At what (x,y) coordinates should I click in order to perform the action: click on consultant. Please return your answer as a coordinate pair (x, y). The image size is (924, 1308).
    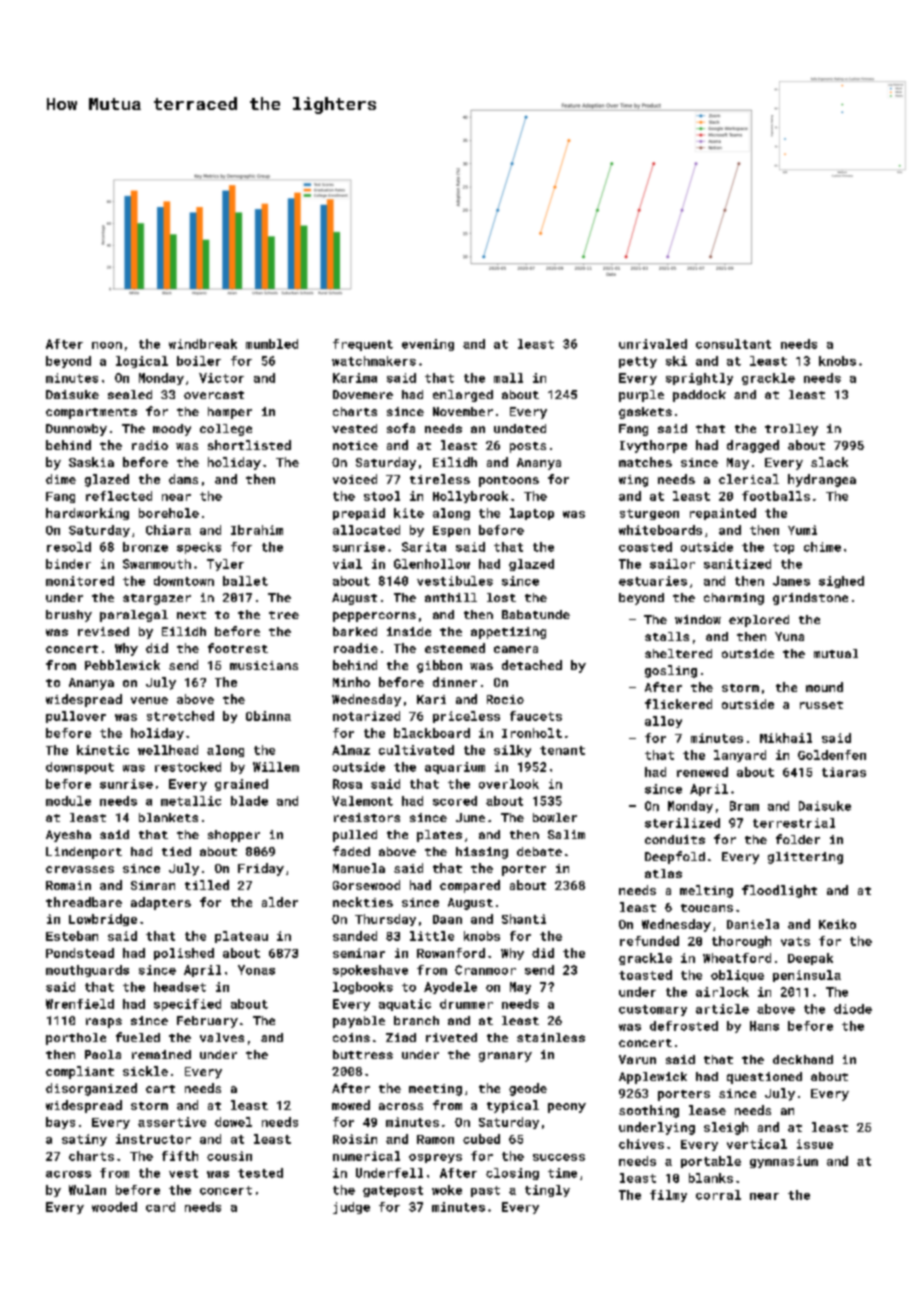
    Looking at the image, I should click on (733, 344).
